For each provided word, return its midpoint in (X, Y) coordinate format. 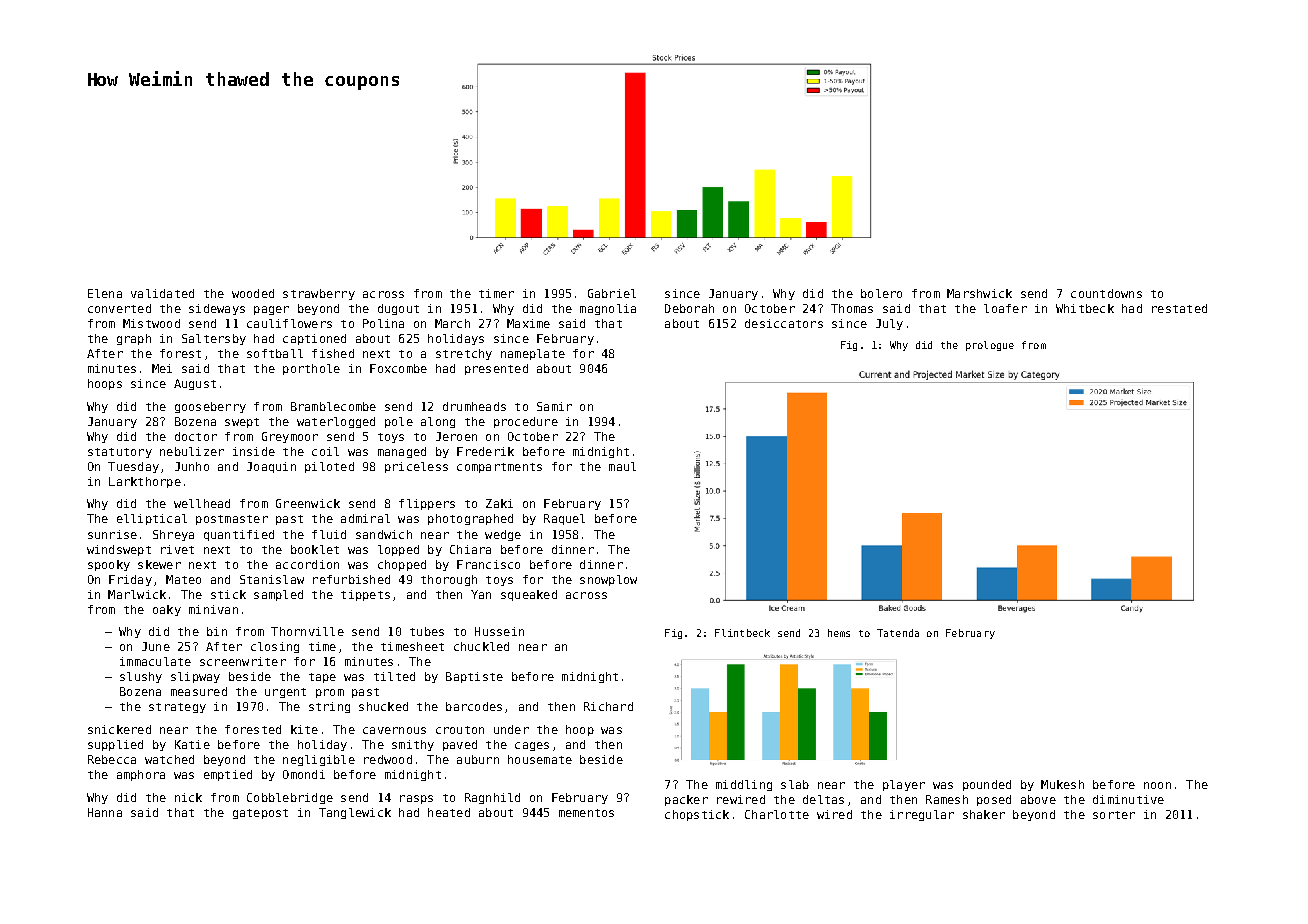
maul (622, 466)
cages (532, 746)
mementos (586, 813)
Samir (554, 406)
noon (1157, 785)
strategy (177, 708)
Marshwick (979, 293)
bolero (881, 293)
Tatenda (898, 633)
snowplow (608, 580)
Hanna (105, 812)
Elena (105, 293)
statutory (120, 453)
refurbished (351, 579)
